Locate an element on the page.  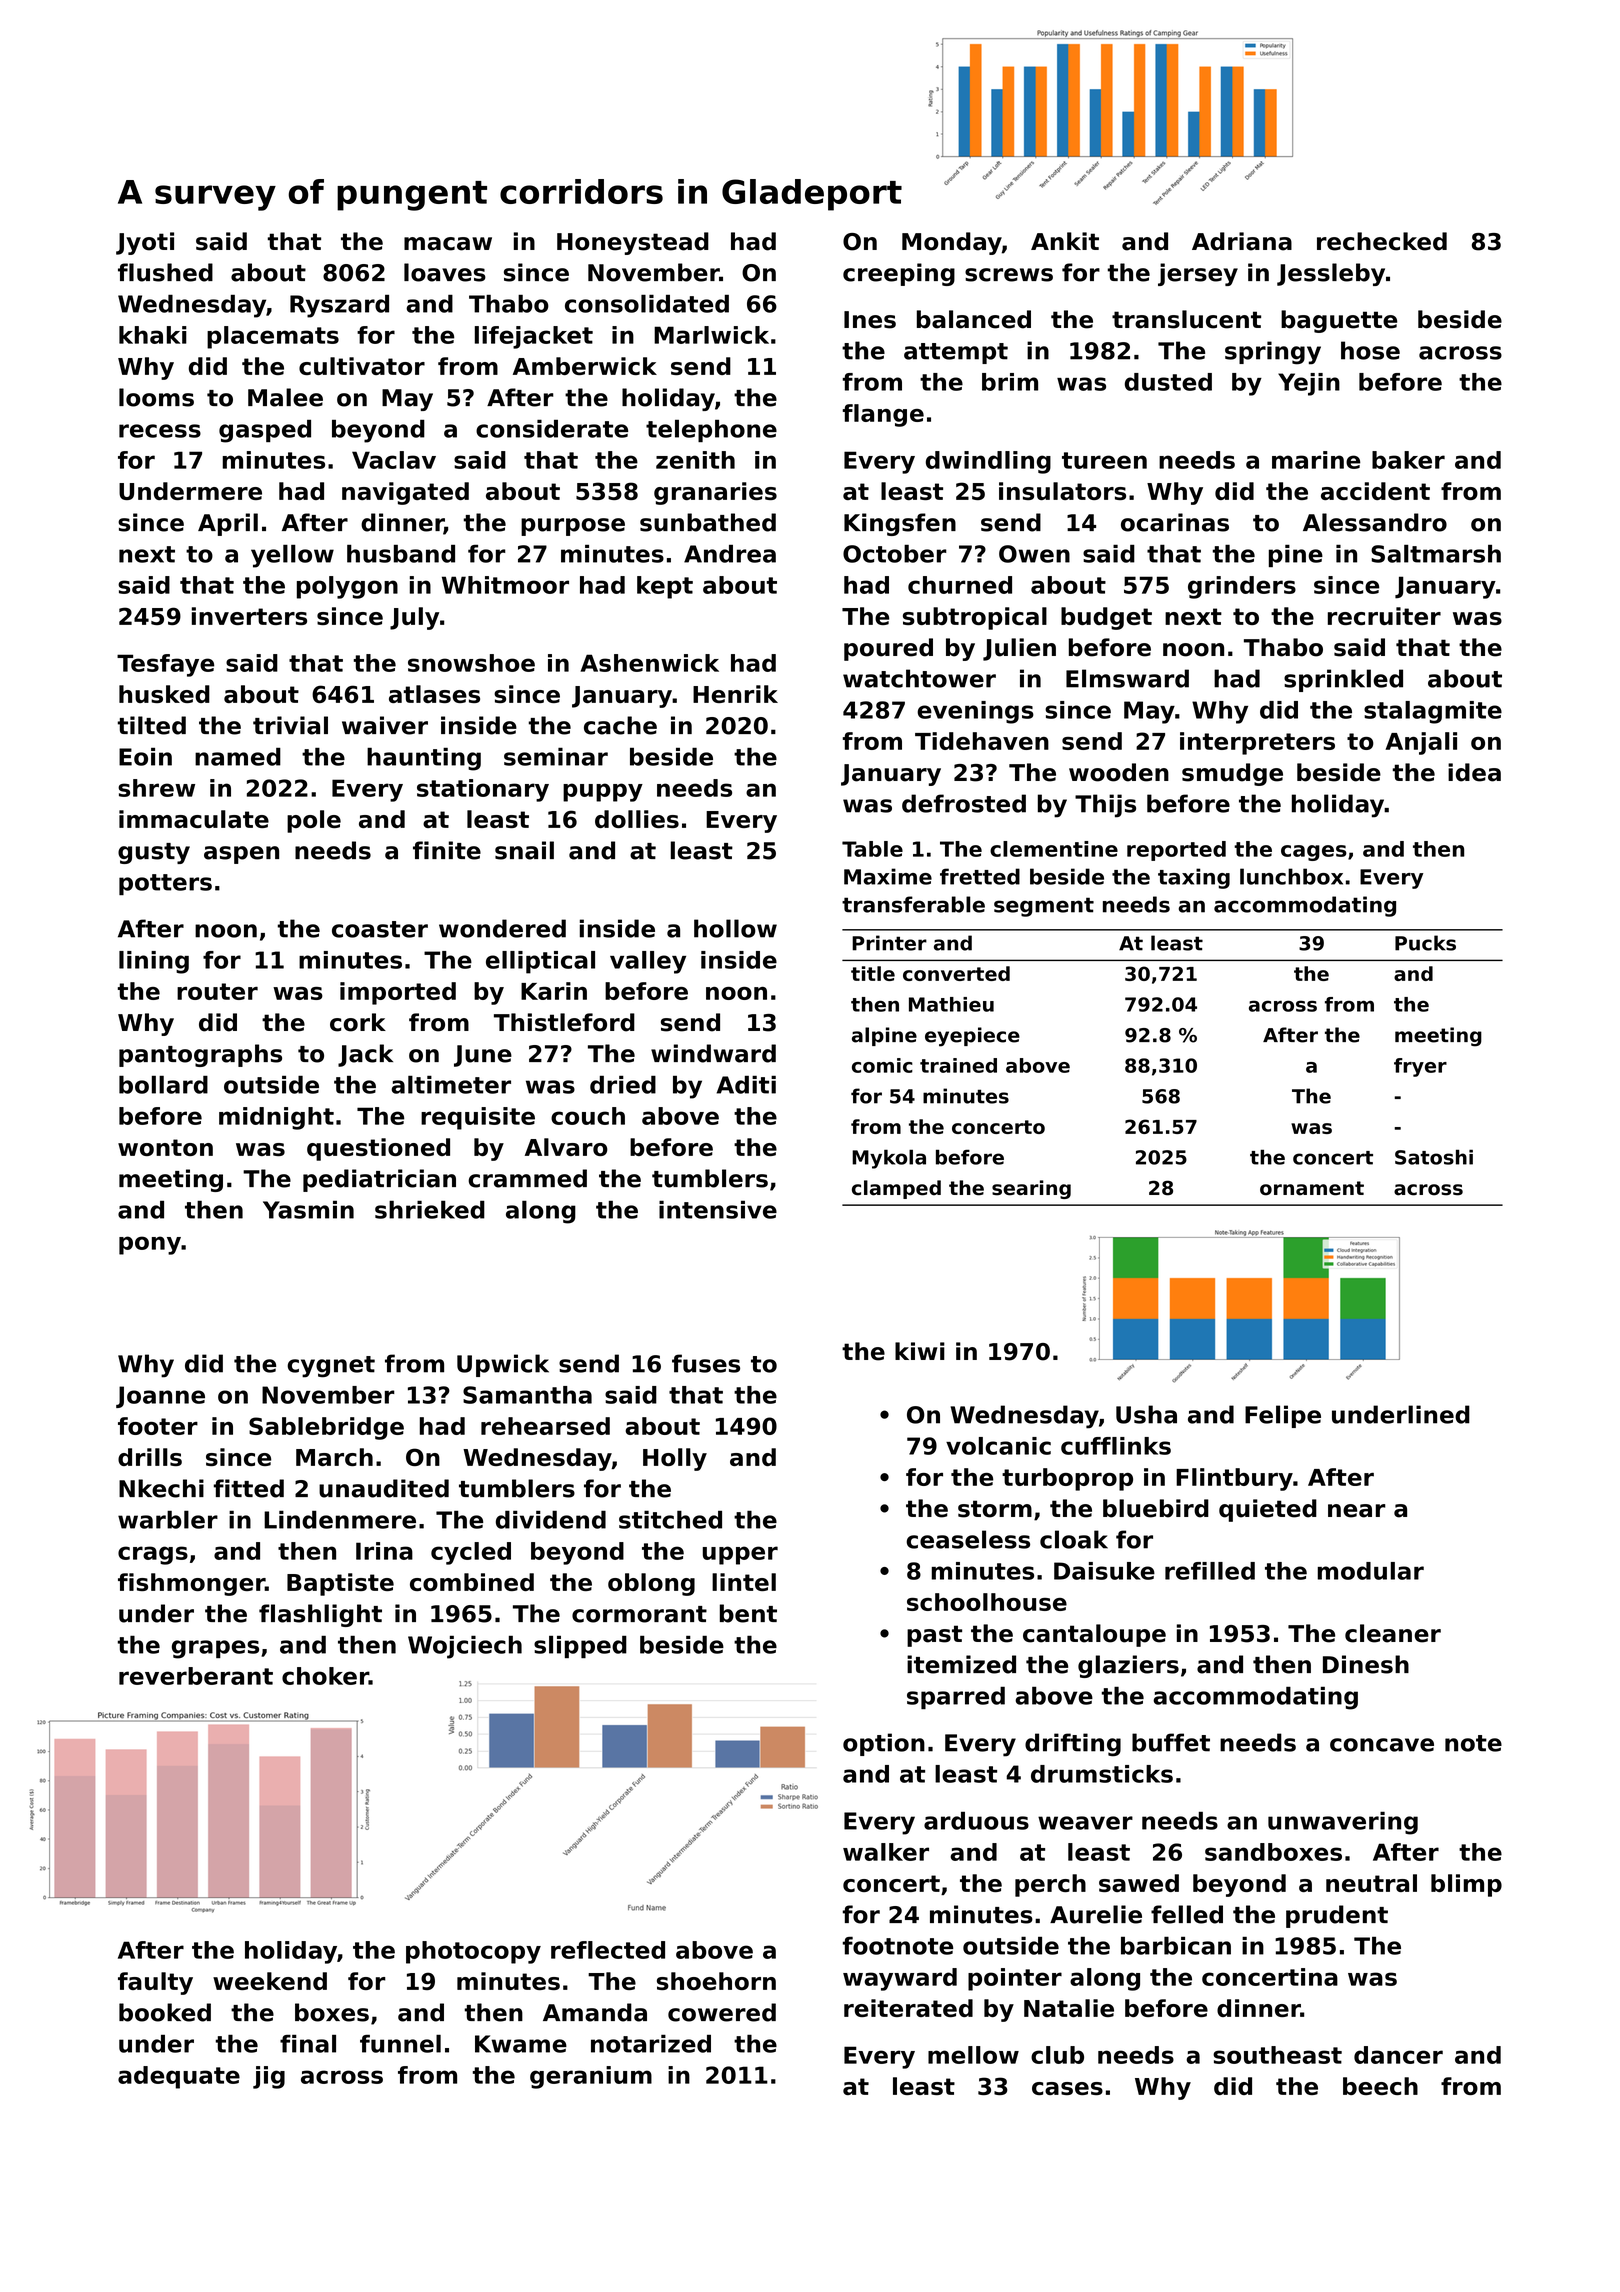
bollard is located at coordinates (163, 1084).
